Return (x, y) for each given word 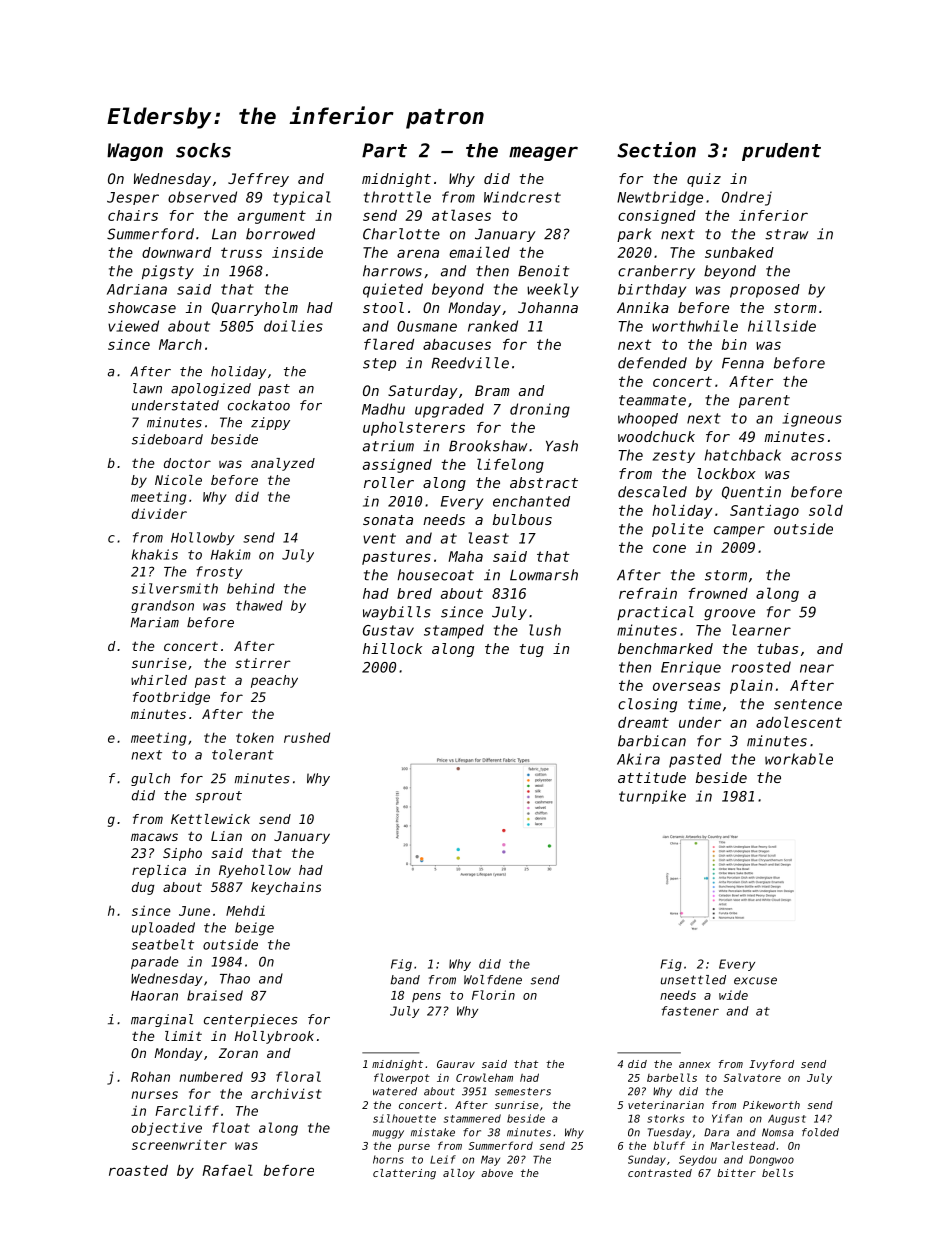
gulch (150, 779)
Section (656, 150)
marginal (162, 1020)
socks (203, 150)
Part (384, 150)
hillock (392, 648)
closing (647, 705)
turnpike (652, 797)
